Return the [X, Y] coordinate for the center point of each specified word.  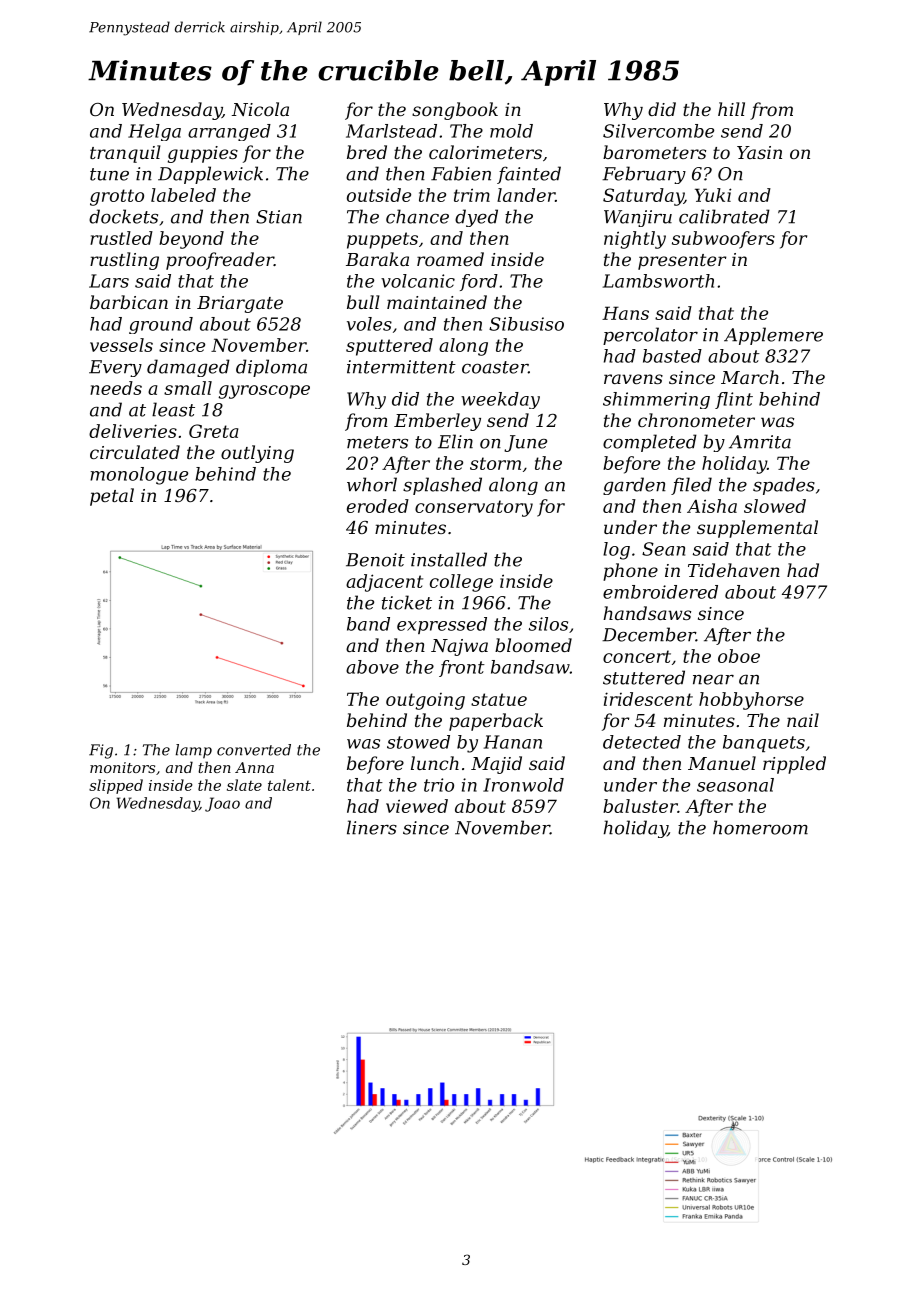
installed [449, 559]
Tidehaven [734, 570]
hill [731, 109]
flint [734, 400]
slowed [775, 506]
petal [112, 497]
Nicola [260, 109]
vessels [121, 345]
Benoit [375, 560]
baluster [640, 806]
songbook [455, 111]
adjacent [384, 583]
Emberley [437, 422]
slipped [116, 786]
